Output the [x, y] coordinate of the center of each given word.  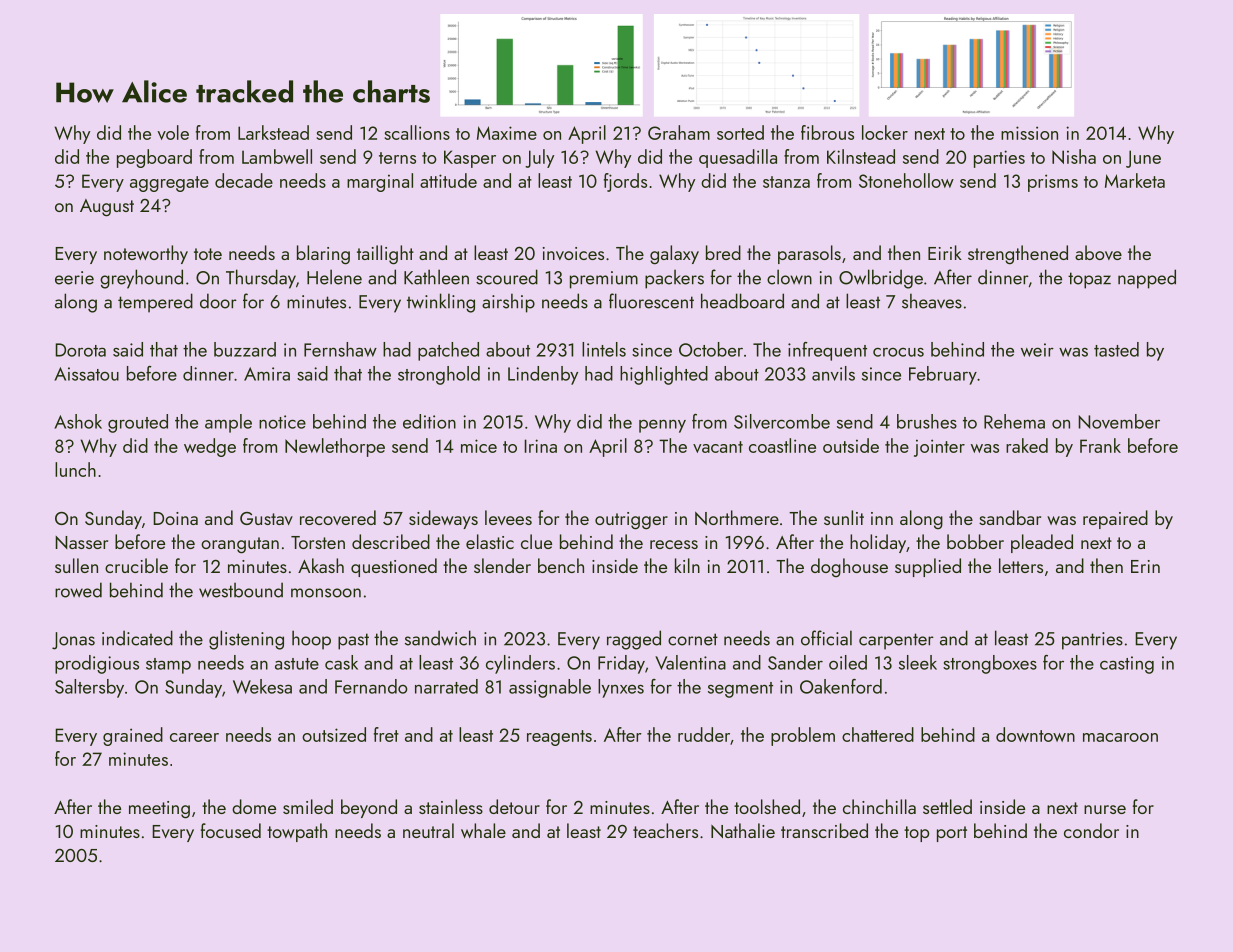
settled [947, 806]
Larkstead [273, 132]
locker [885, 132]
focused [231, 830]
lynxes [621, 688]
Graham [679, 132]
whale [483, 830]
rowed [78, 590]
